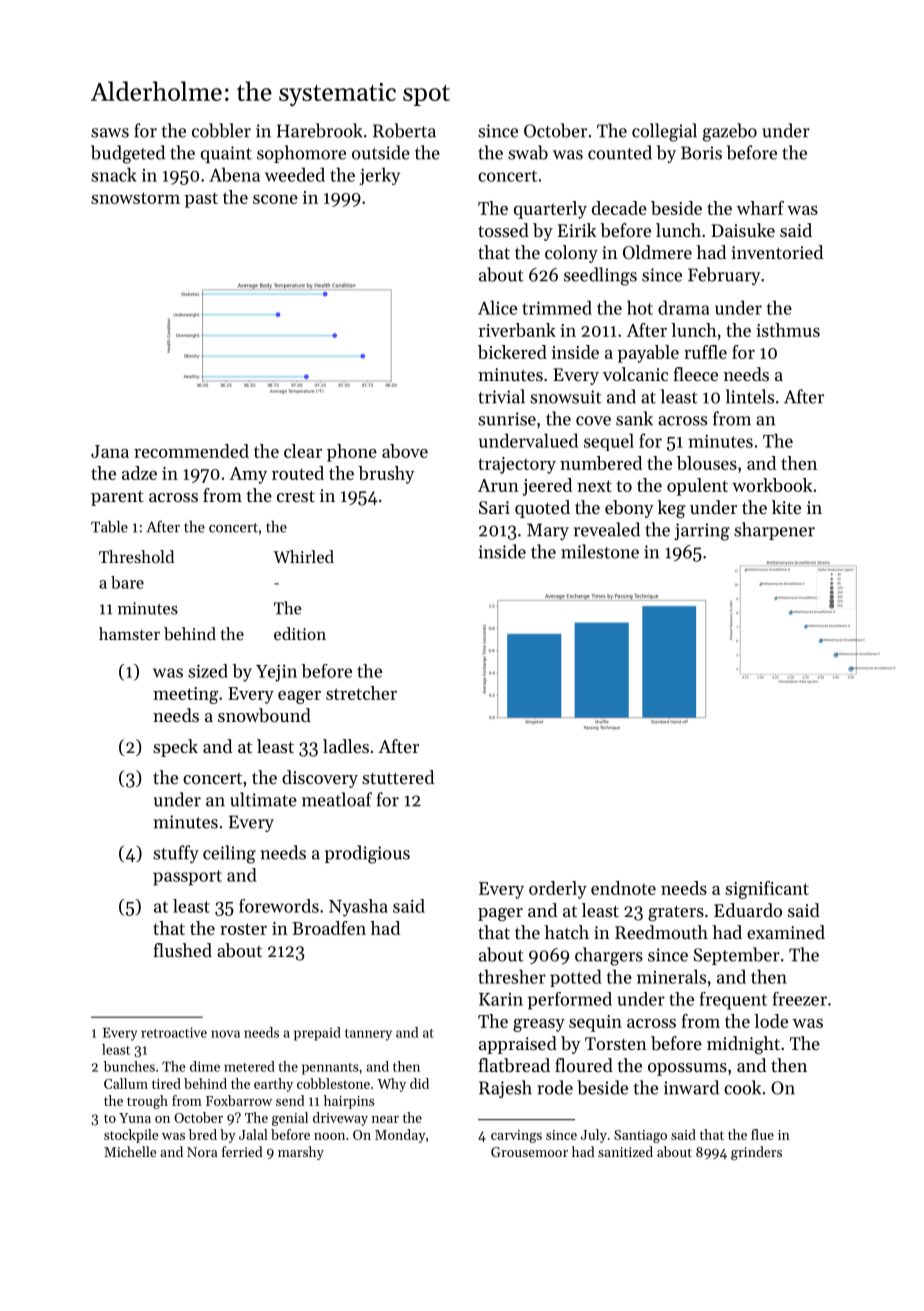 The height and width of the screenshot is (1311, 924). I want to click on stuttered, so click(398, 777).
